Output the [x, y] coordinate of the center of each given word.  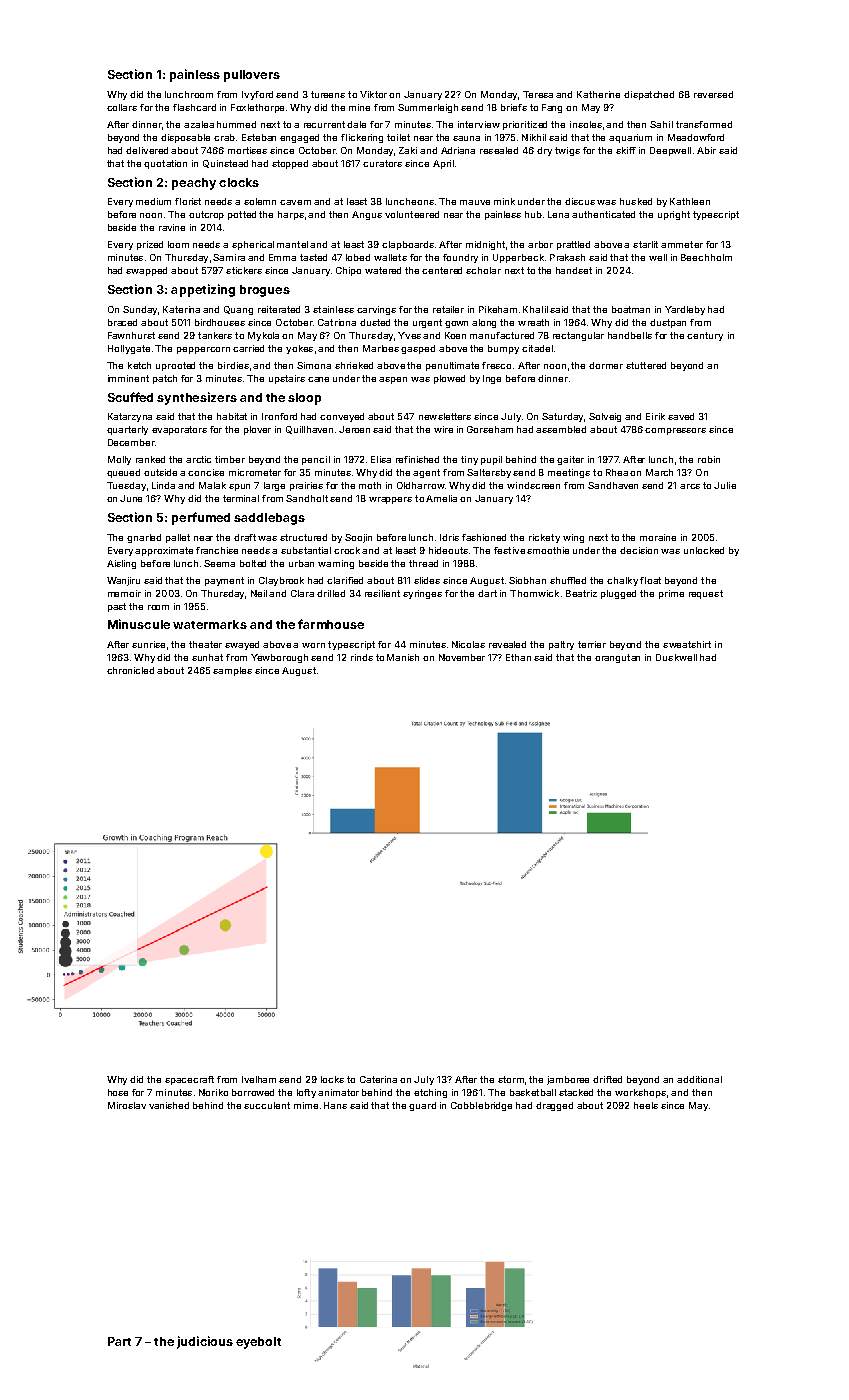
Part [119, 1341]
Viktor [373, 94]
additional [699, 1079]
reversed [713, 94]
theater [205, 644]
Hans [335, 1105]
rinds [362, 657]
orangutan [617, 658]
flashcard [194, 107]
